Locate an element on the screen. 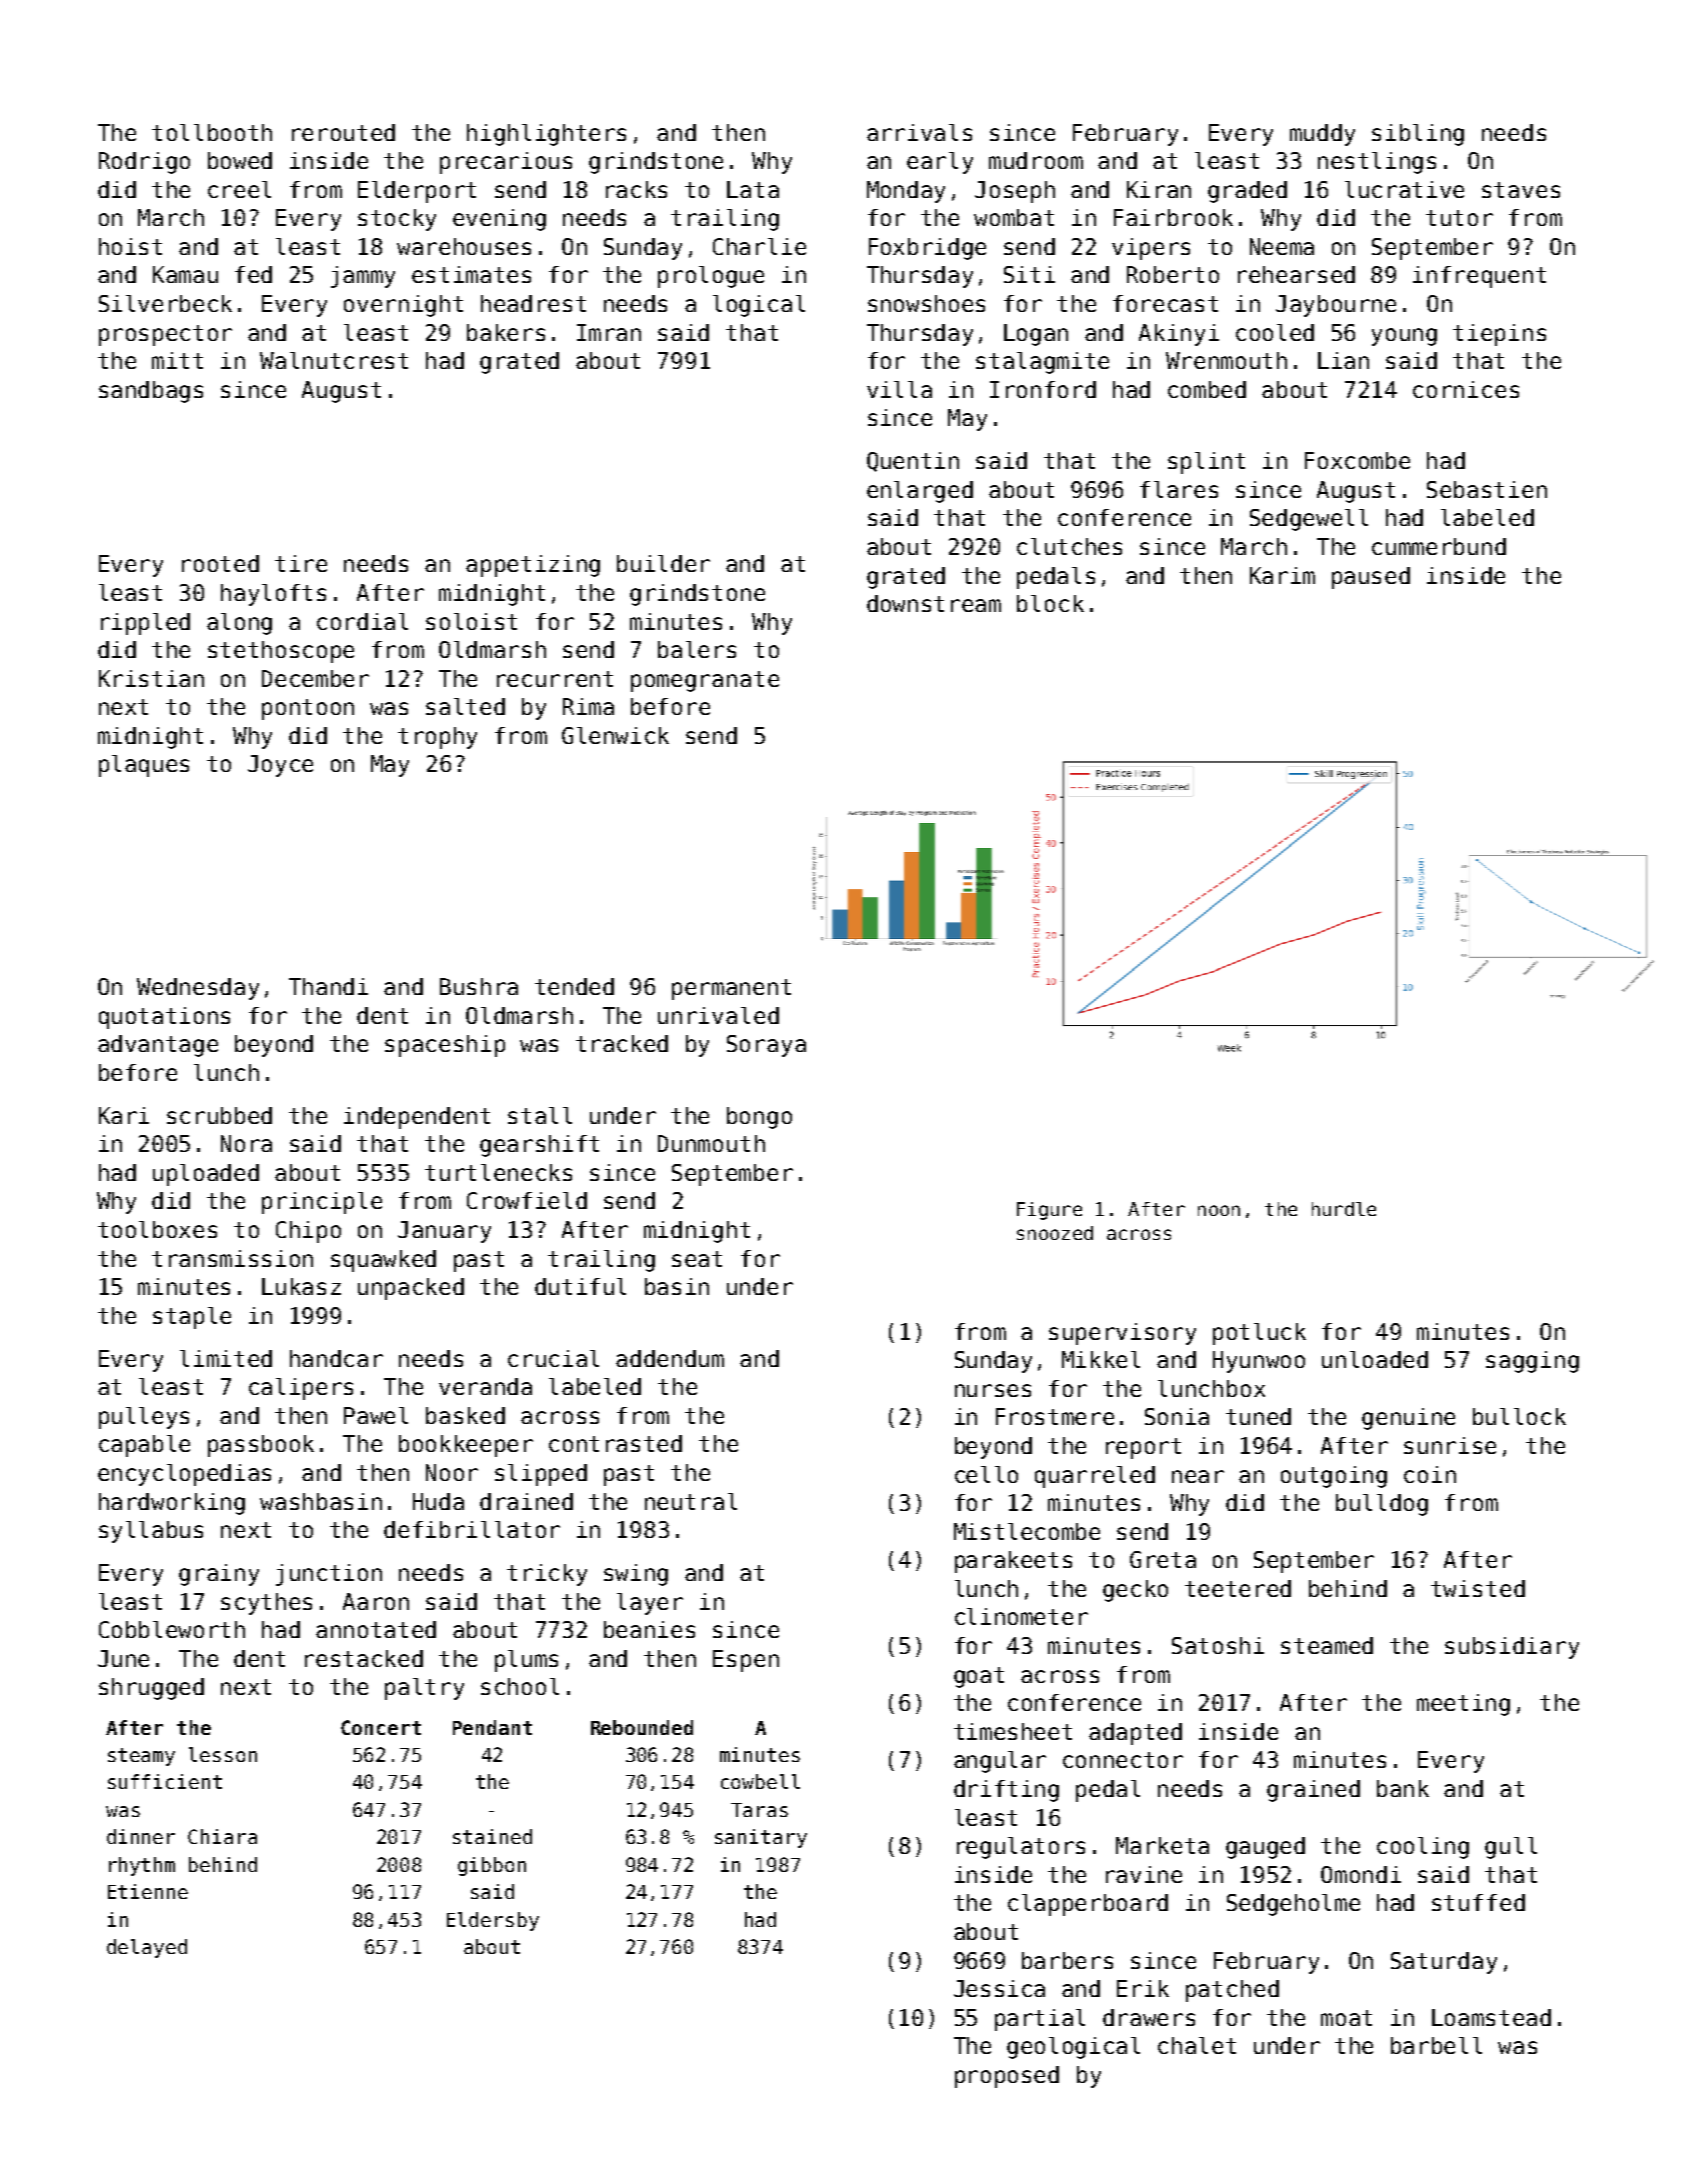  paused is located at coordinates (1371, 578).
